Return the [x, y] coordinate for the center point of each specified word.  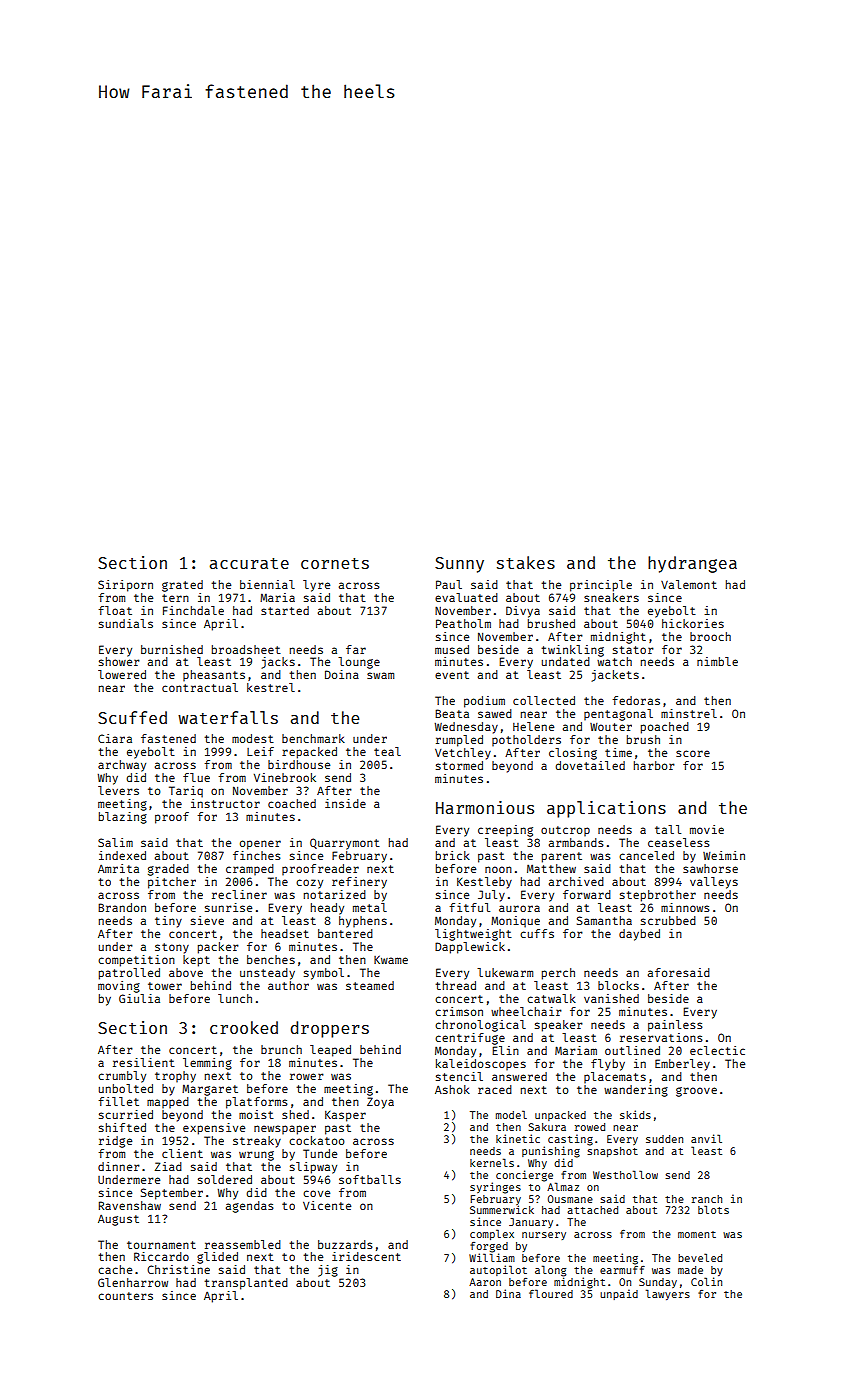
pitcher [172, 883]
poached [665, 728]
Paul [449, 584]
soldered [225, 1179]
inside [345, 803]
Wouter [611, 727]
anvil [706, 1138]
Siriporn [125, 586]
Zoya [380, 1103]
